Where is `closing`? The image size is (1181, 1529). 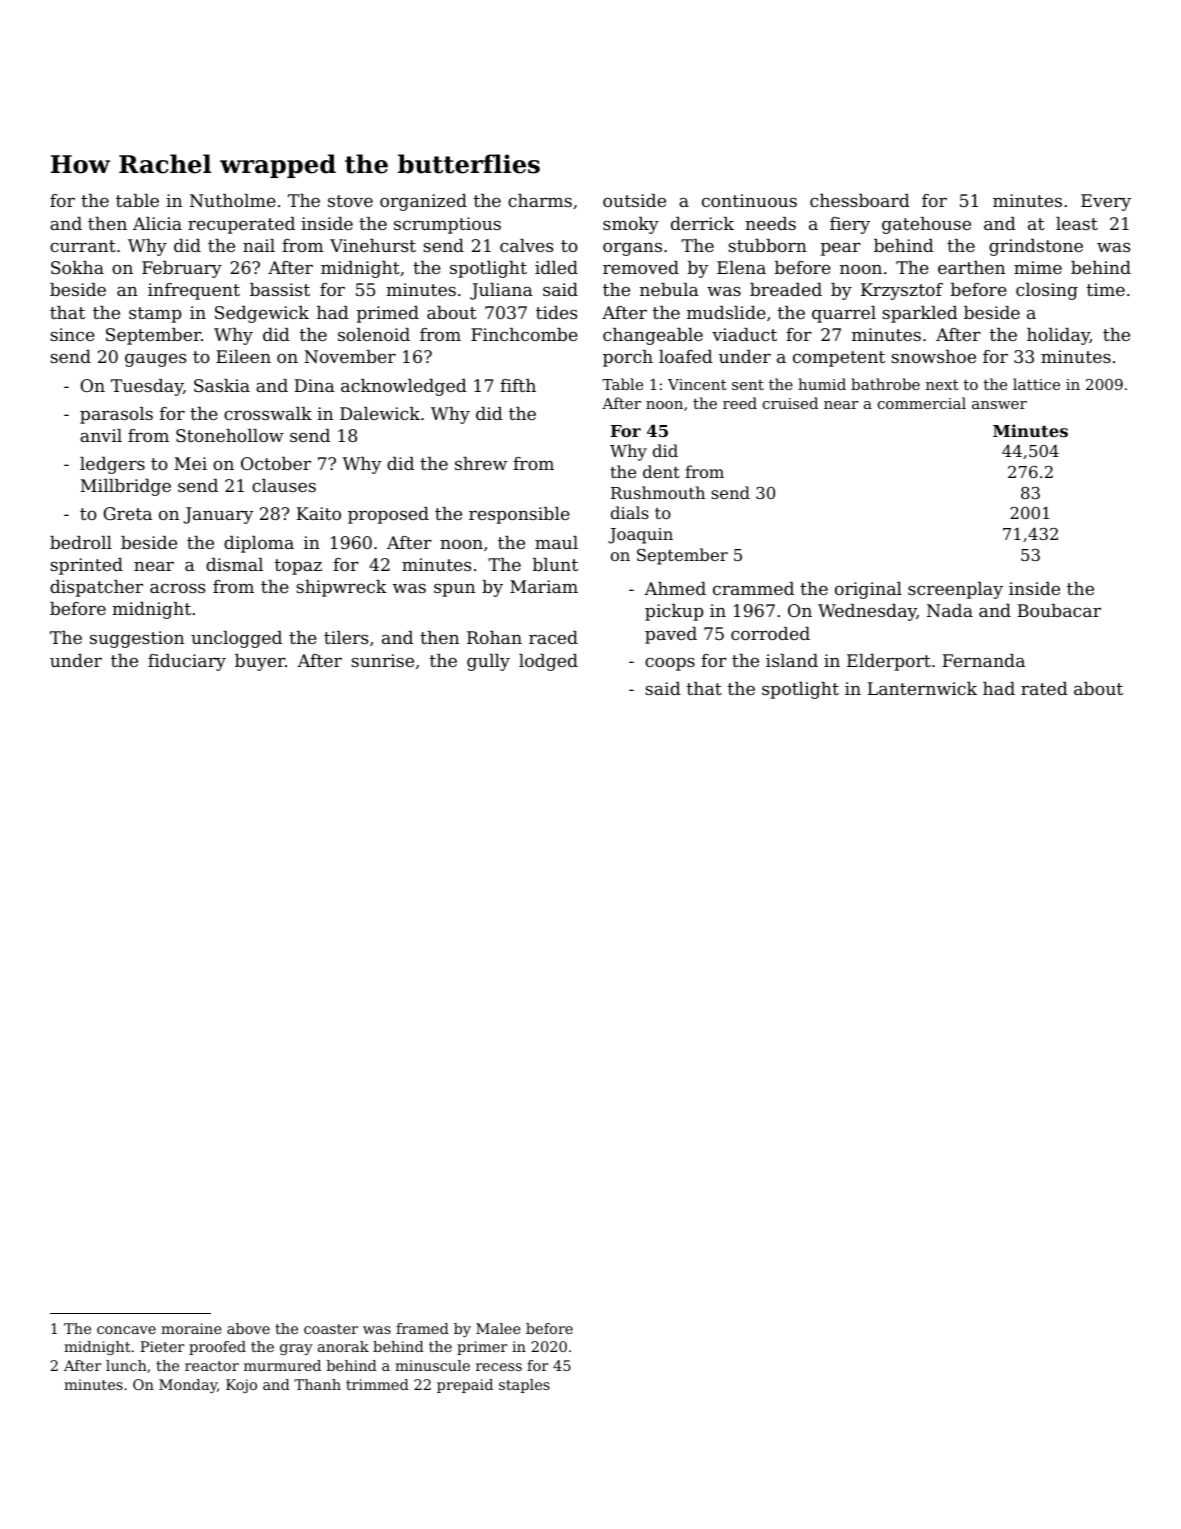 closing is located at coordinates (1047, 291).
